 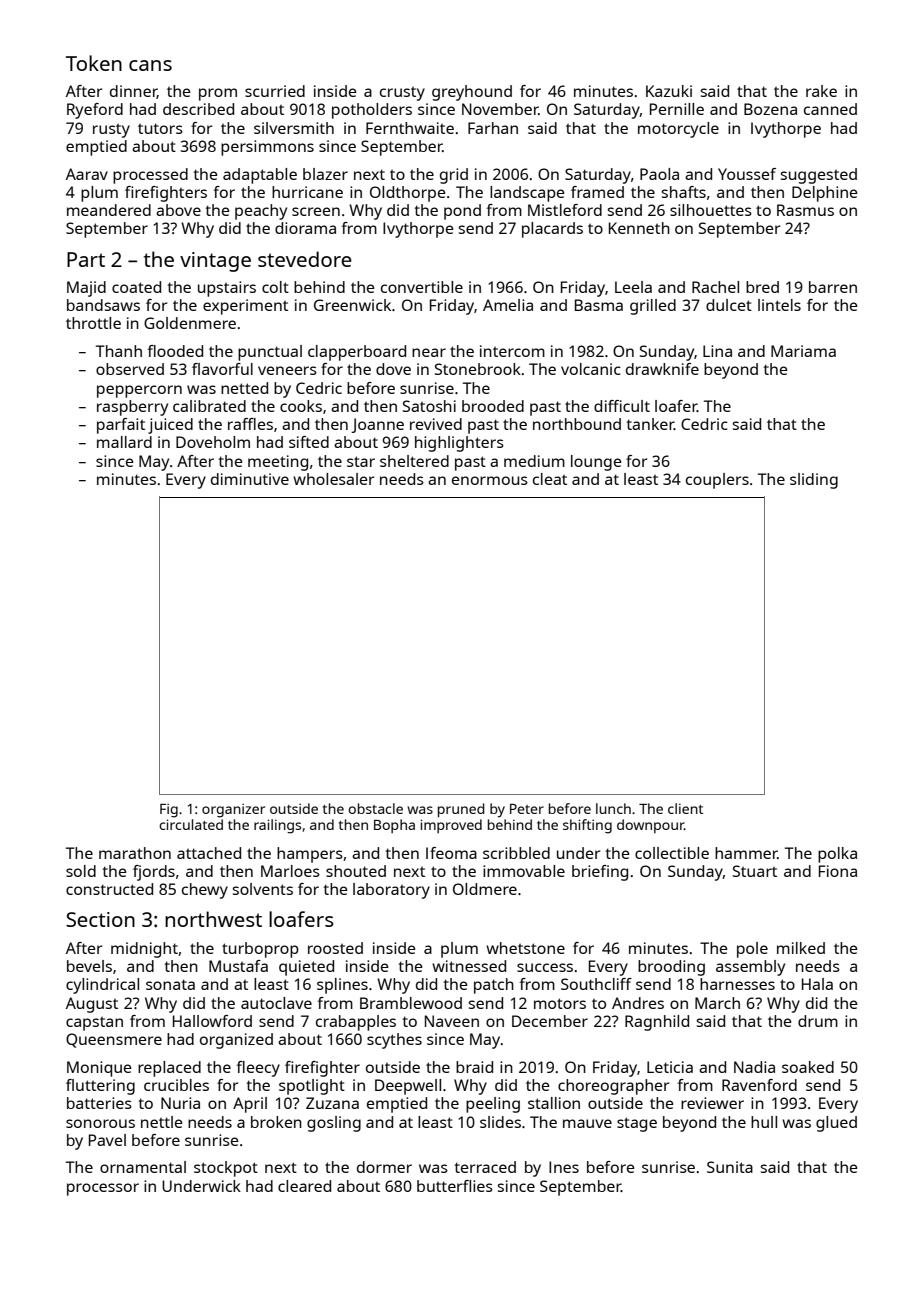 What do you see at coordinates (554, 1103) in the image?
I see `stallion` at bounding box center [554, 1103].
